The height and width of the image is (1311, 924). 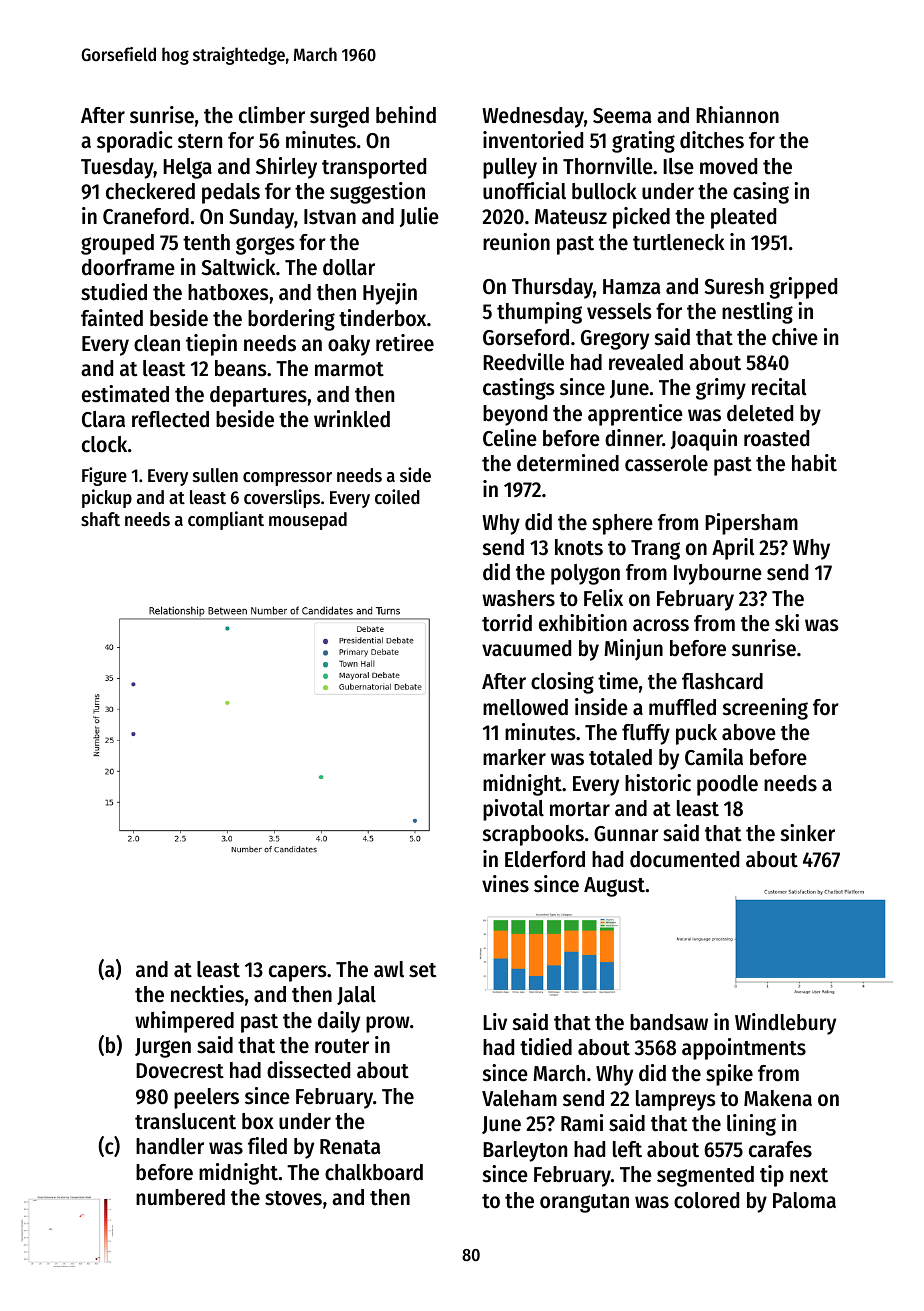 I want to click on ski, so click(x=787, y=623).
